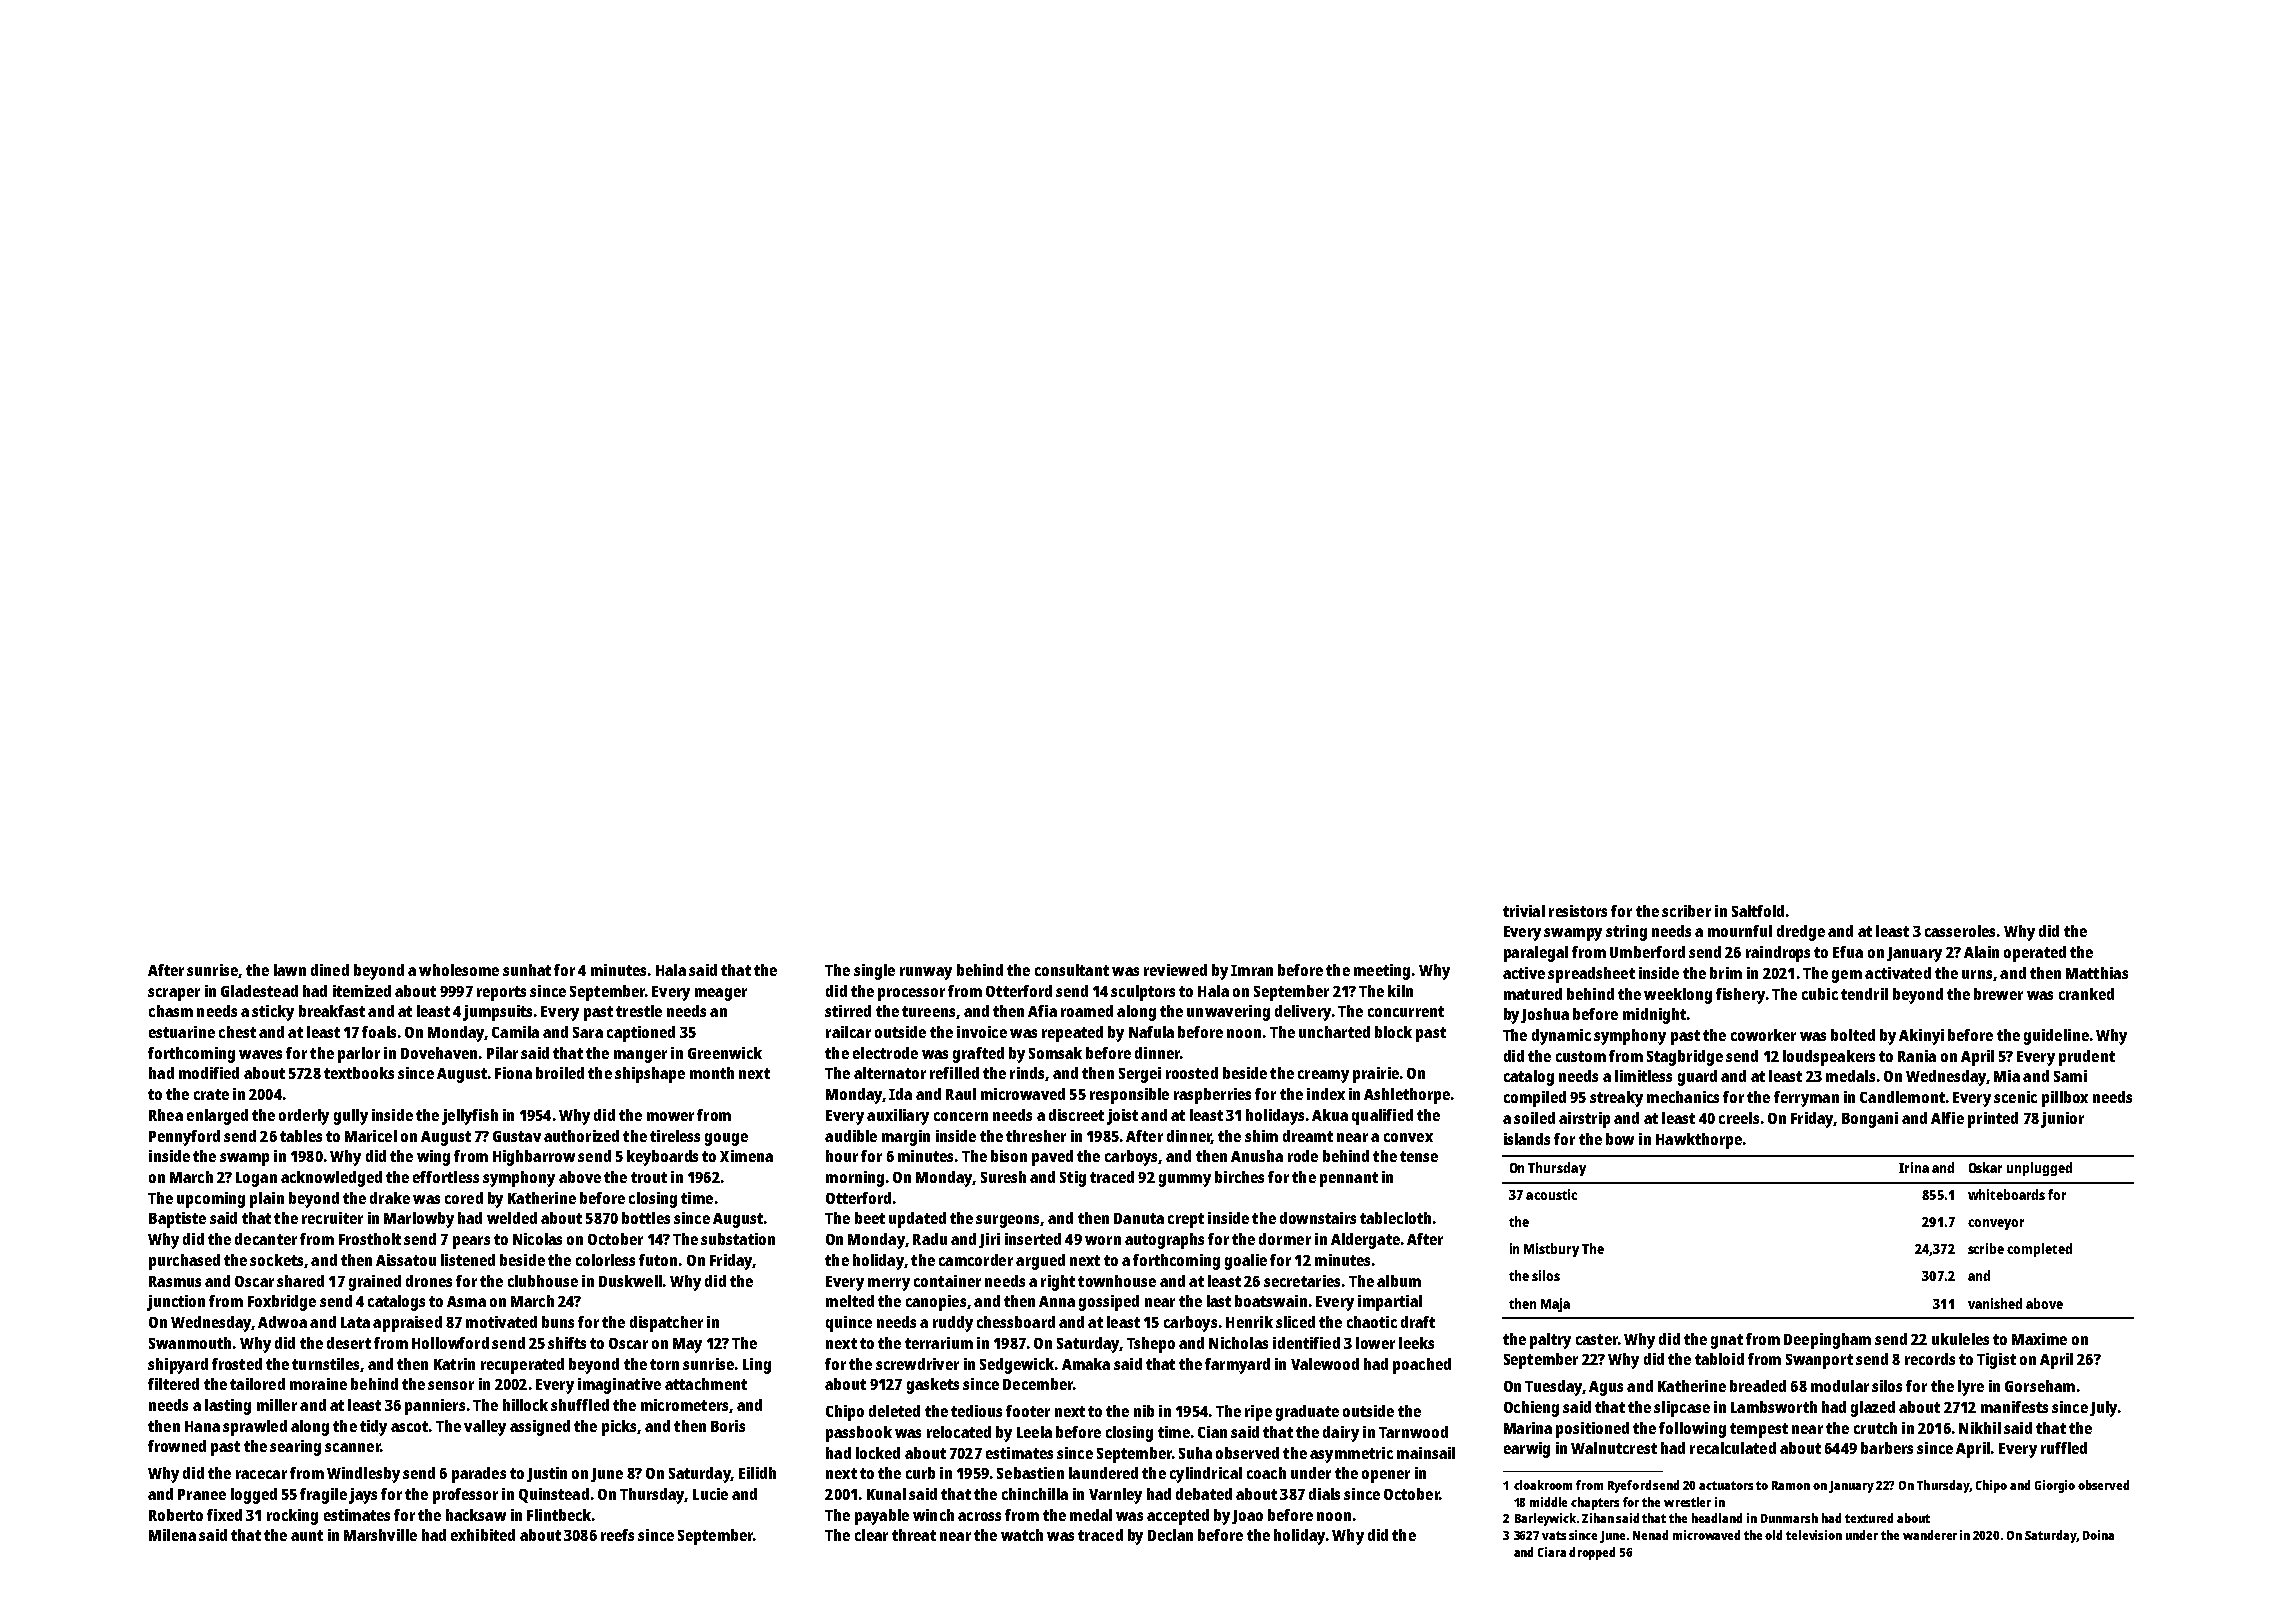 The image size is (2282, 1614). I want to click on dials, so click(1324, 1494).
